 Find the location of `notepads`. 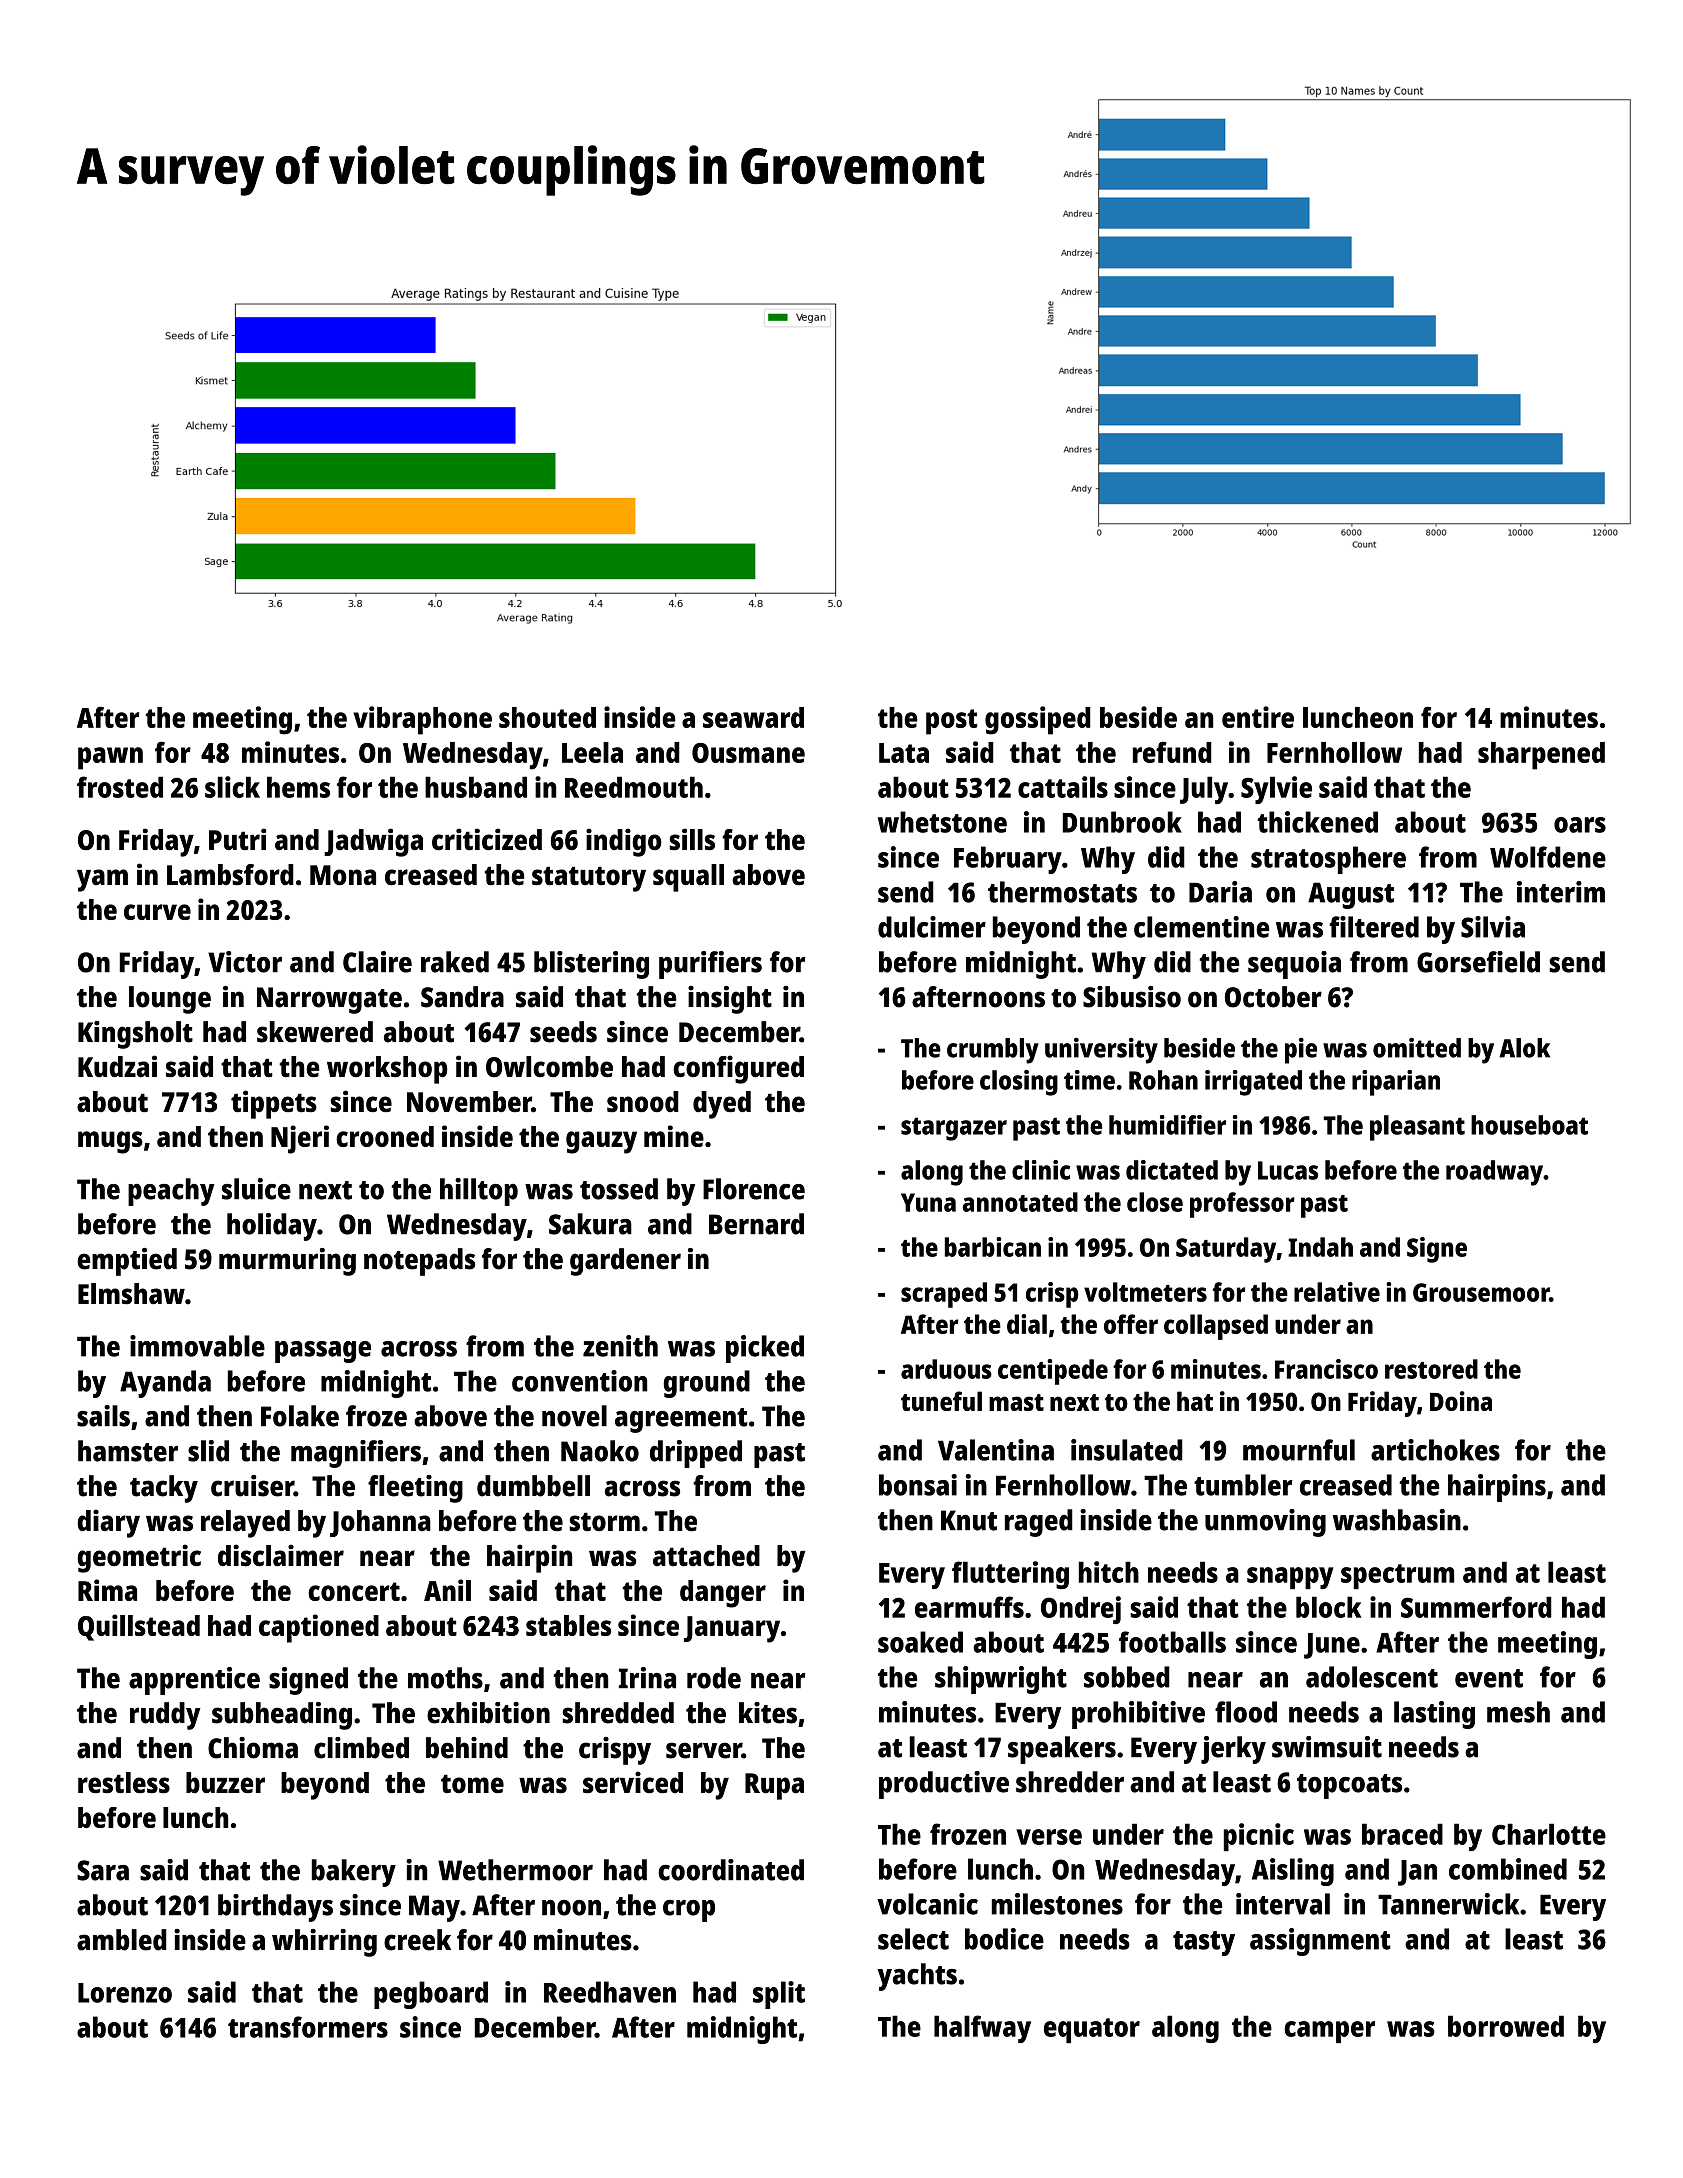

notepads is located at coordinates (419, 1262).
